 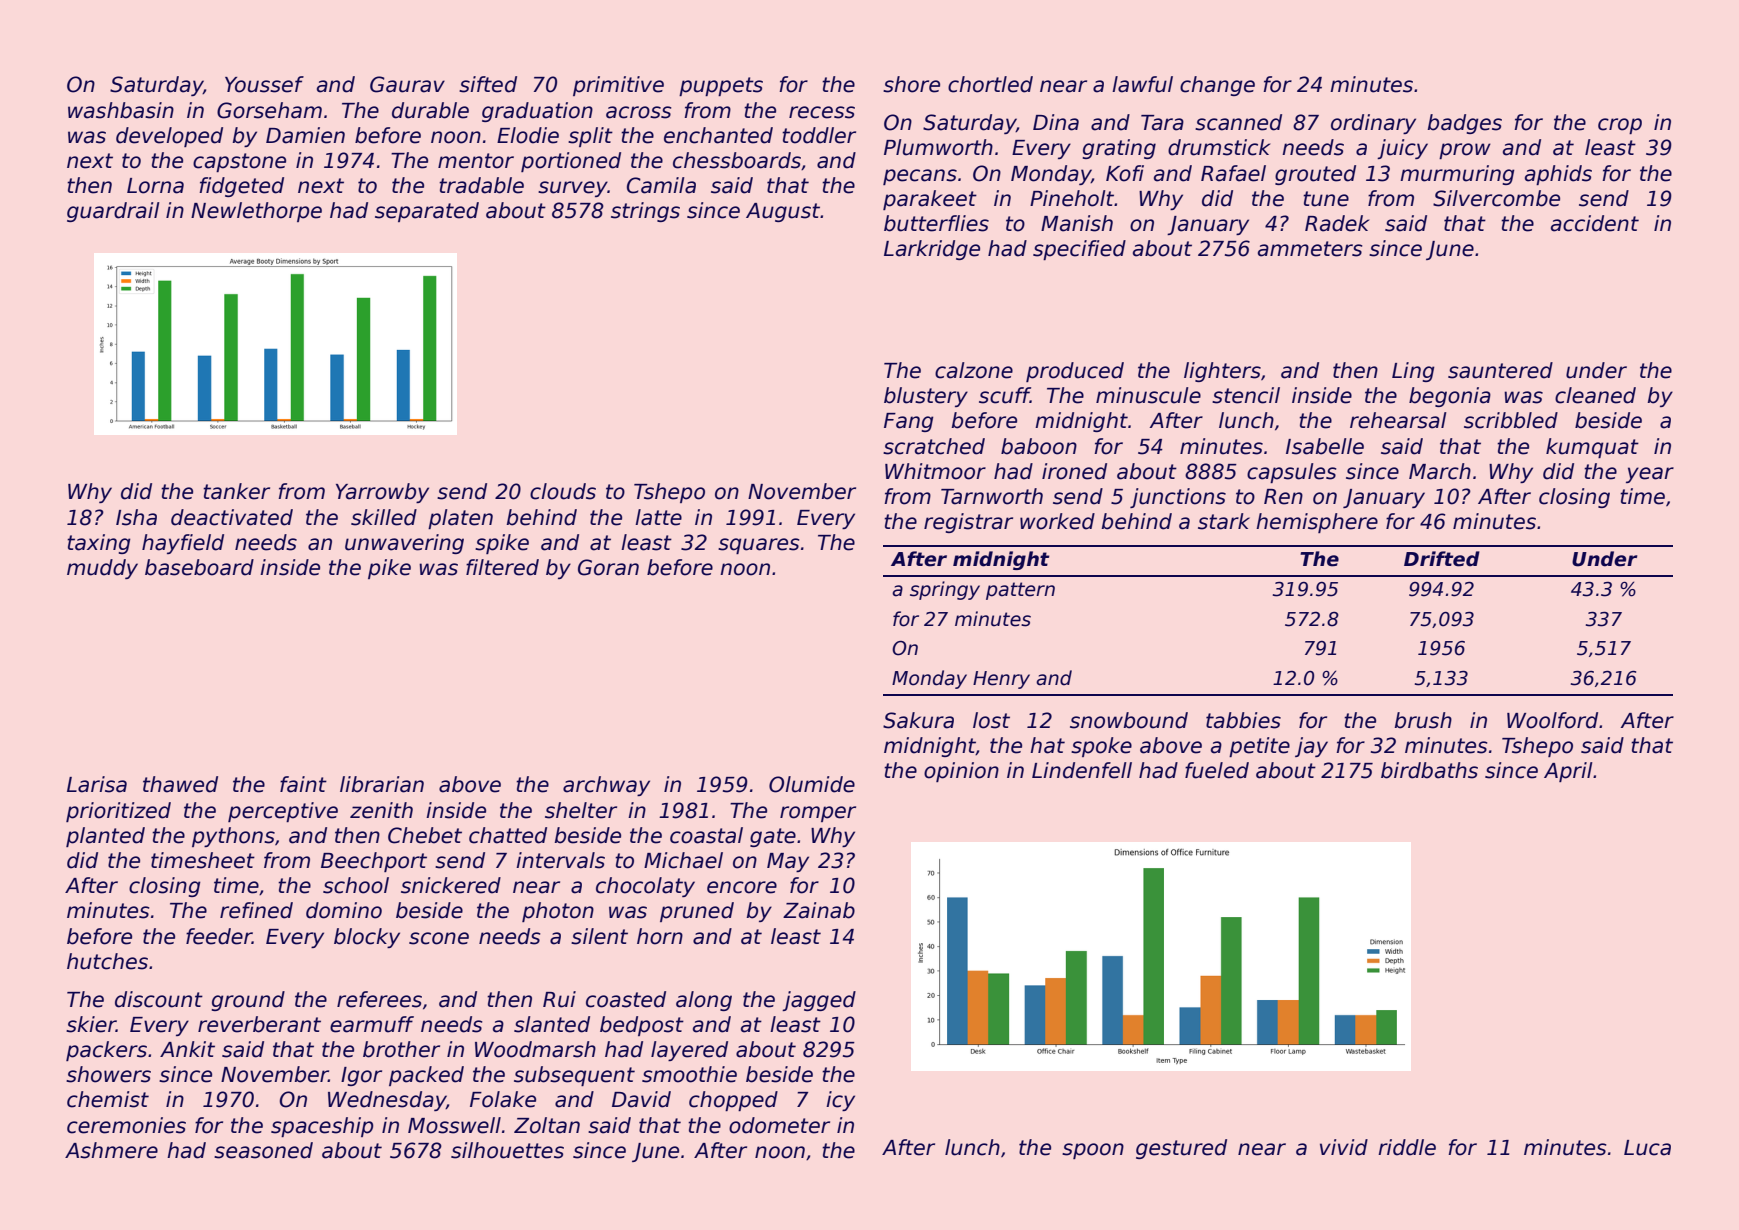 What do you see at coordinates (1429, 770) in the page?
I see `birdbaths` at bounding box center [1429, 770].
